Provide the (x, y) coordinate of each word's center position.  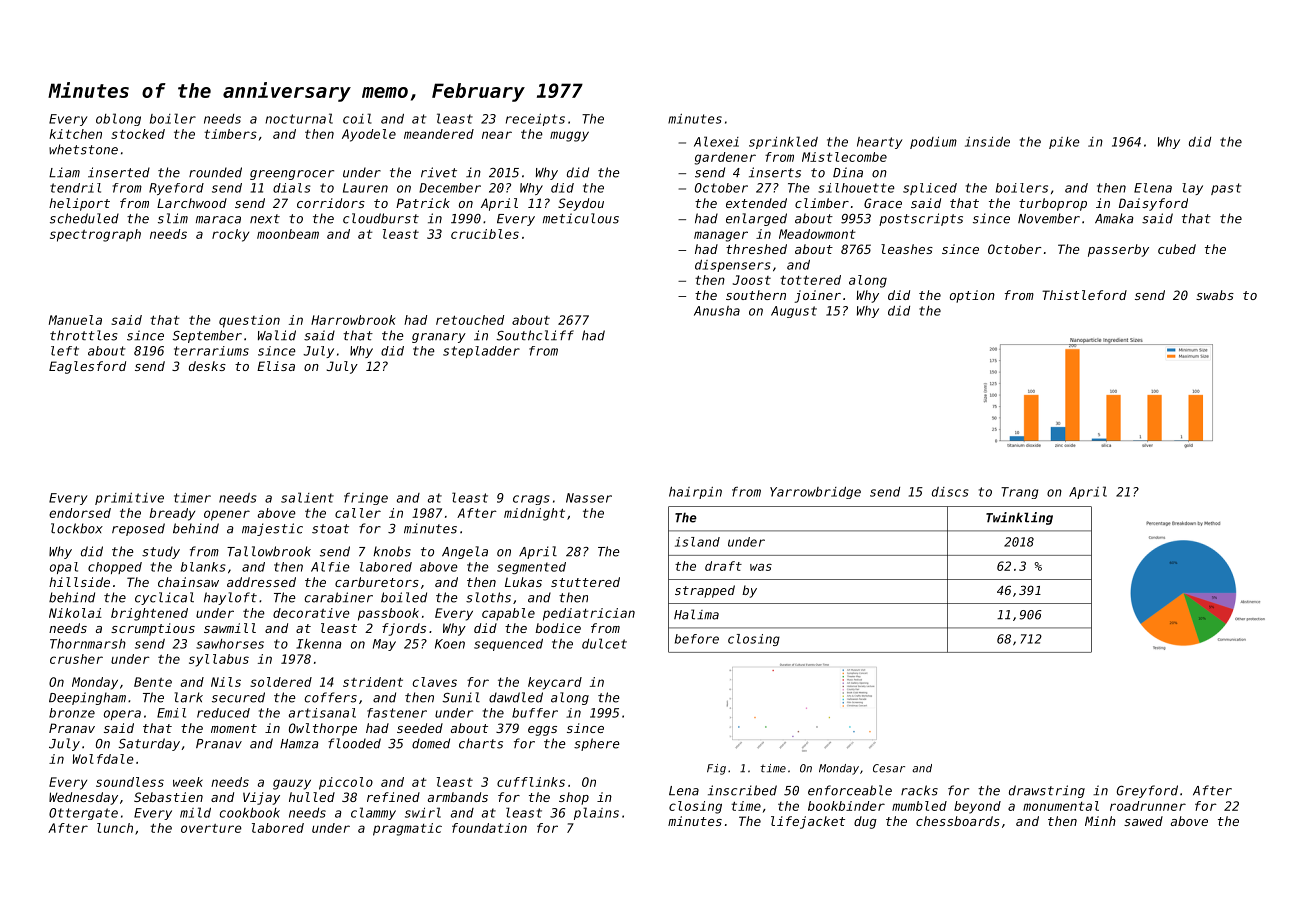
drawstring (1047, 791)
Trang (1019, 493)
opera (122, 715)
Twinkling (1019, 518)
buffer (535, 713)
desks (207, 366)
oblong (118, 119)
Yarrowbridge (815, 493)
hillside (79, 582)
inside (987, 142)
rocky (230, 235)
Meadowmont (817, 234)
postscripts (921, 219)
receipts (535, 120)
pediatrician (589, 614)
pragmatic (407, 829)
